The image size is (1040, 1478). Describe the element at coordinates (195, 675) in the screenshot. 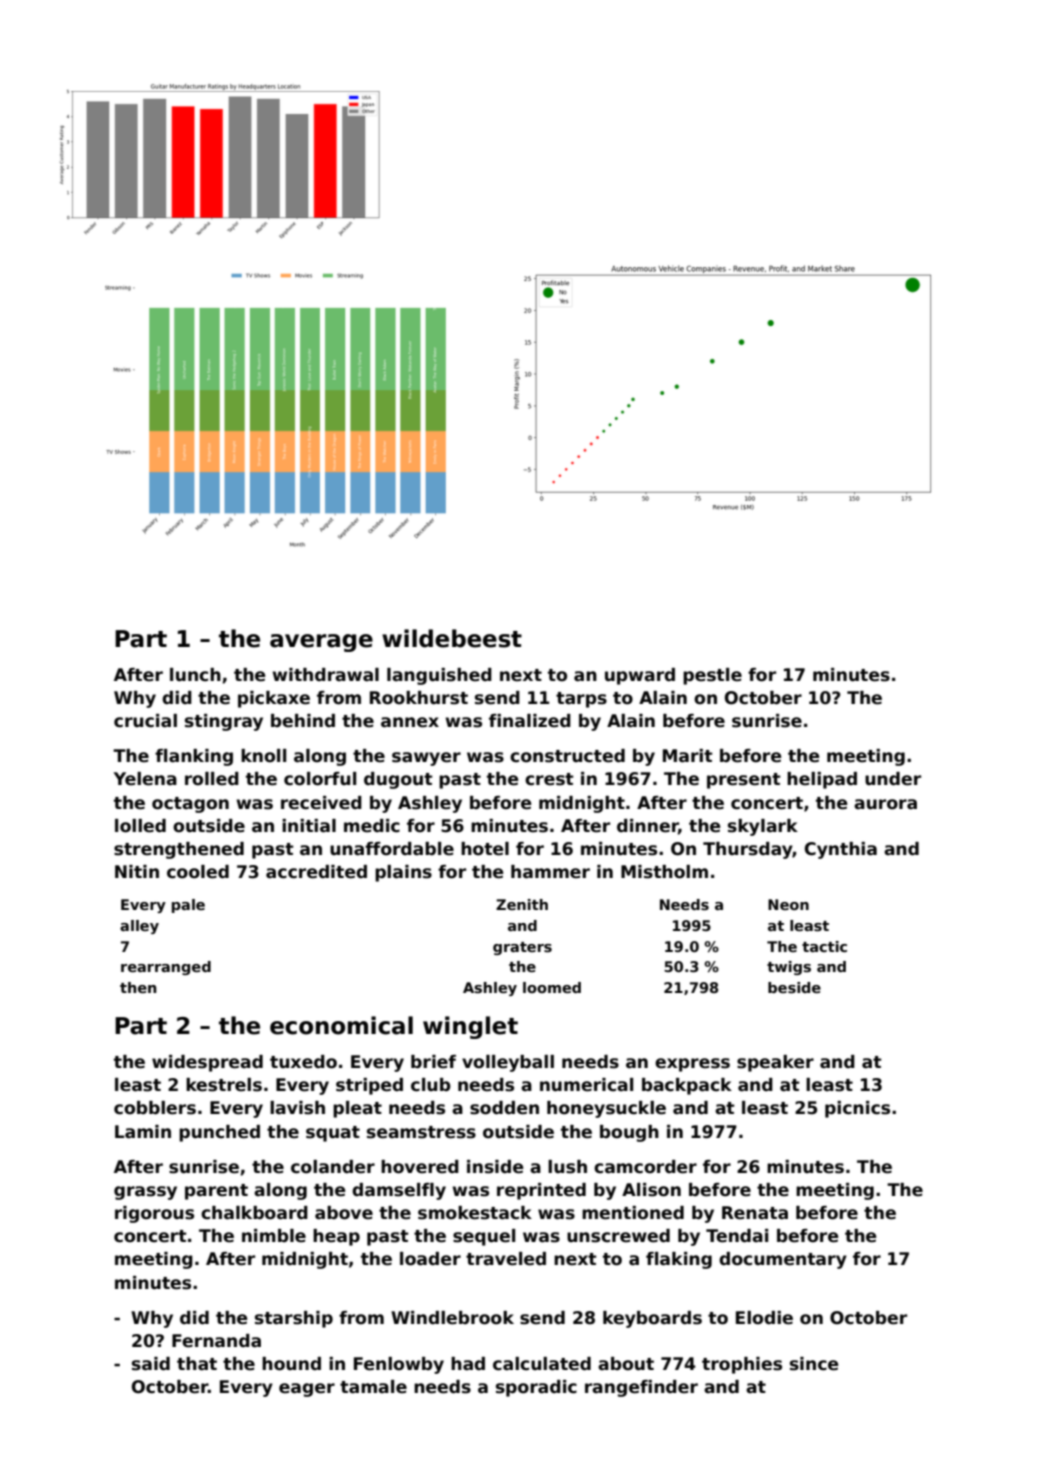

I see `lunch` at that location.
